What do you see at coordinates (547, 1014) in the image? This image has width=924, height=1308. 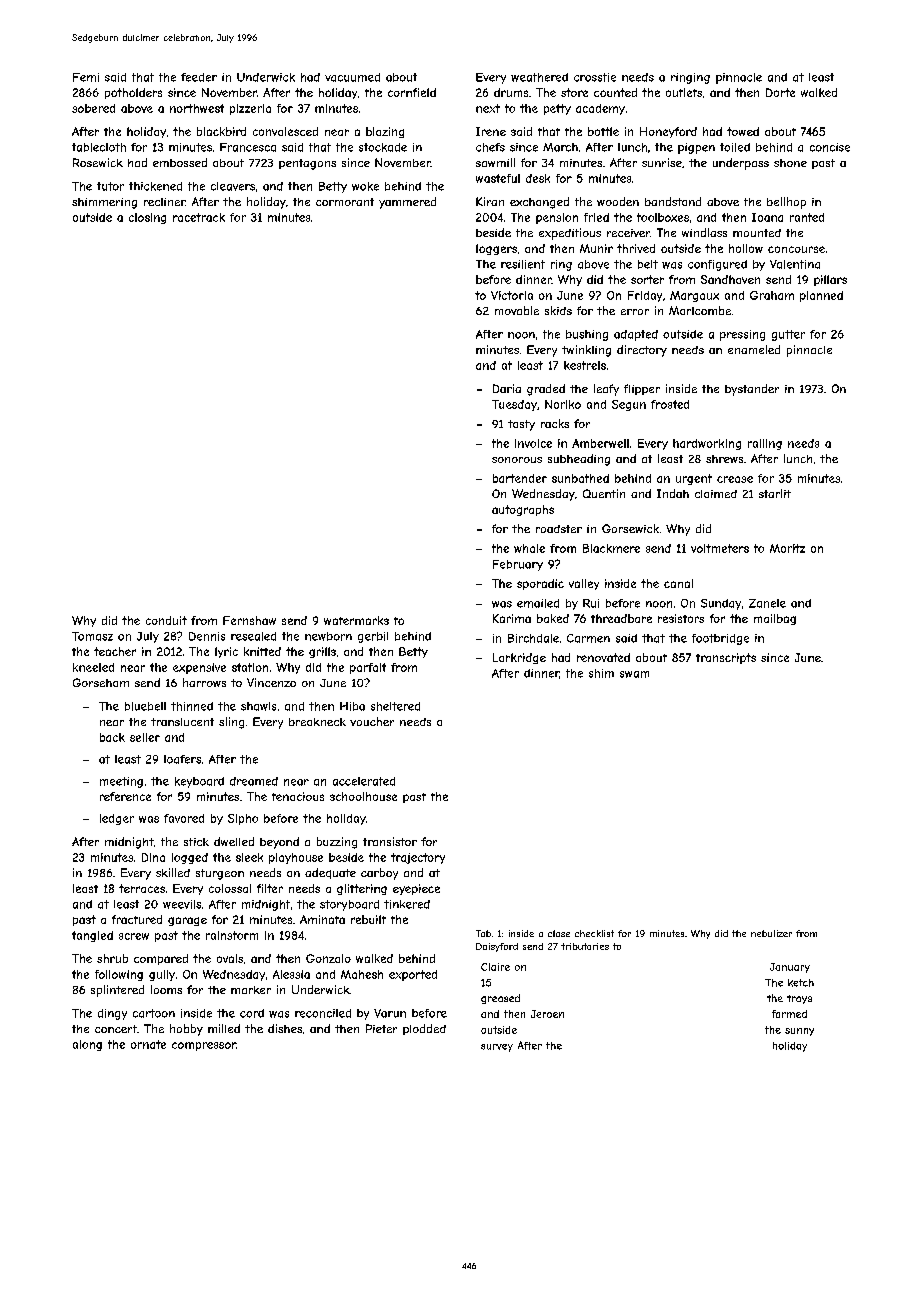 I see `Jeroen` at bounding box center [547, 1014].
